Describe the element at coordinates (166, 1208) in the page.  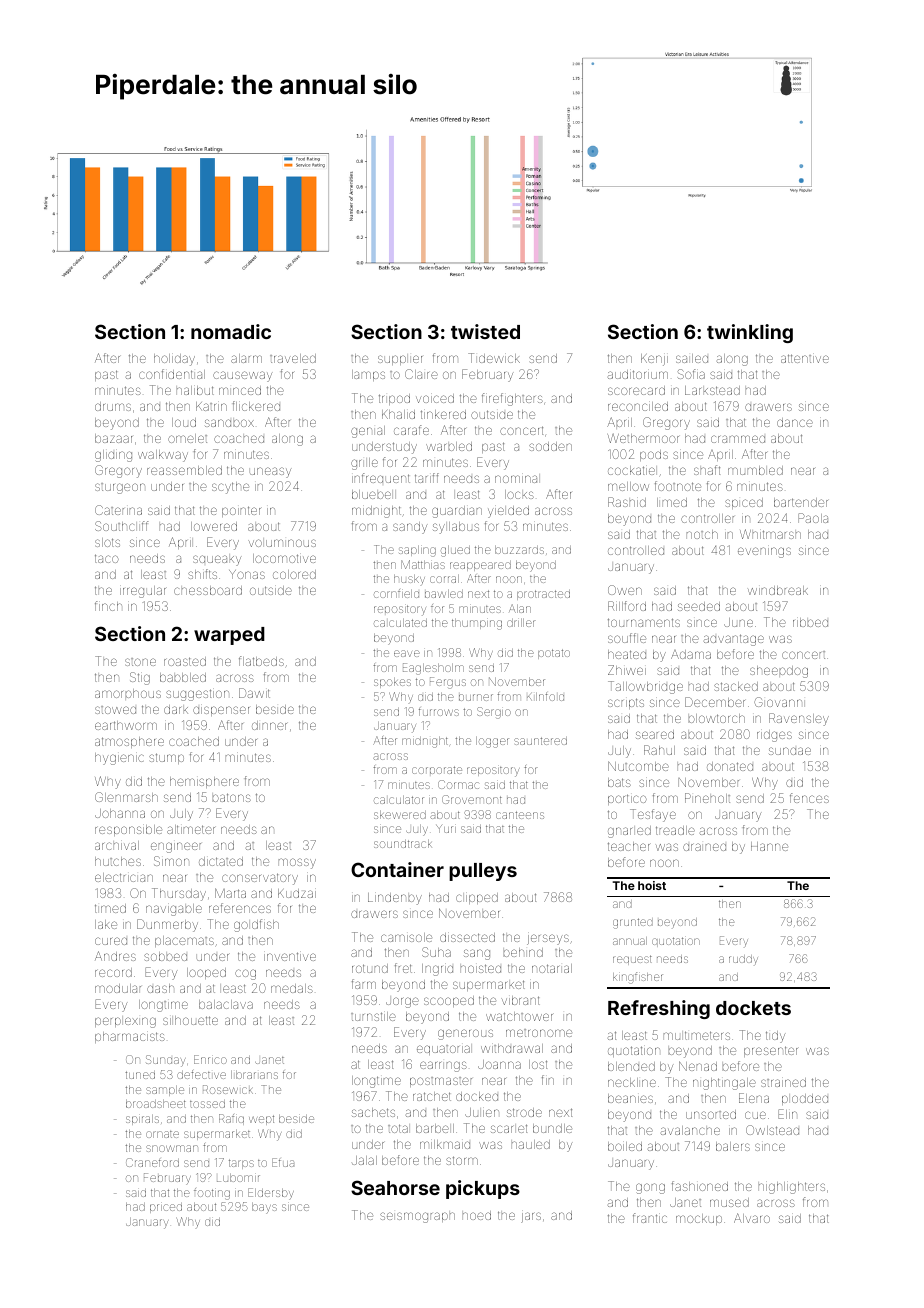
I see `priced` at that location.
